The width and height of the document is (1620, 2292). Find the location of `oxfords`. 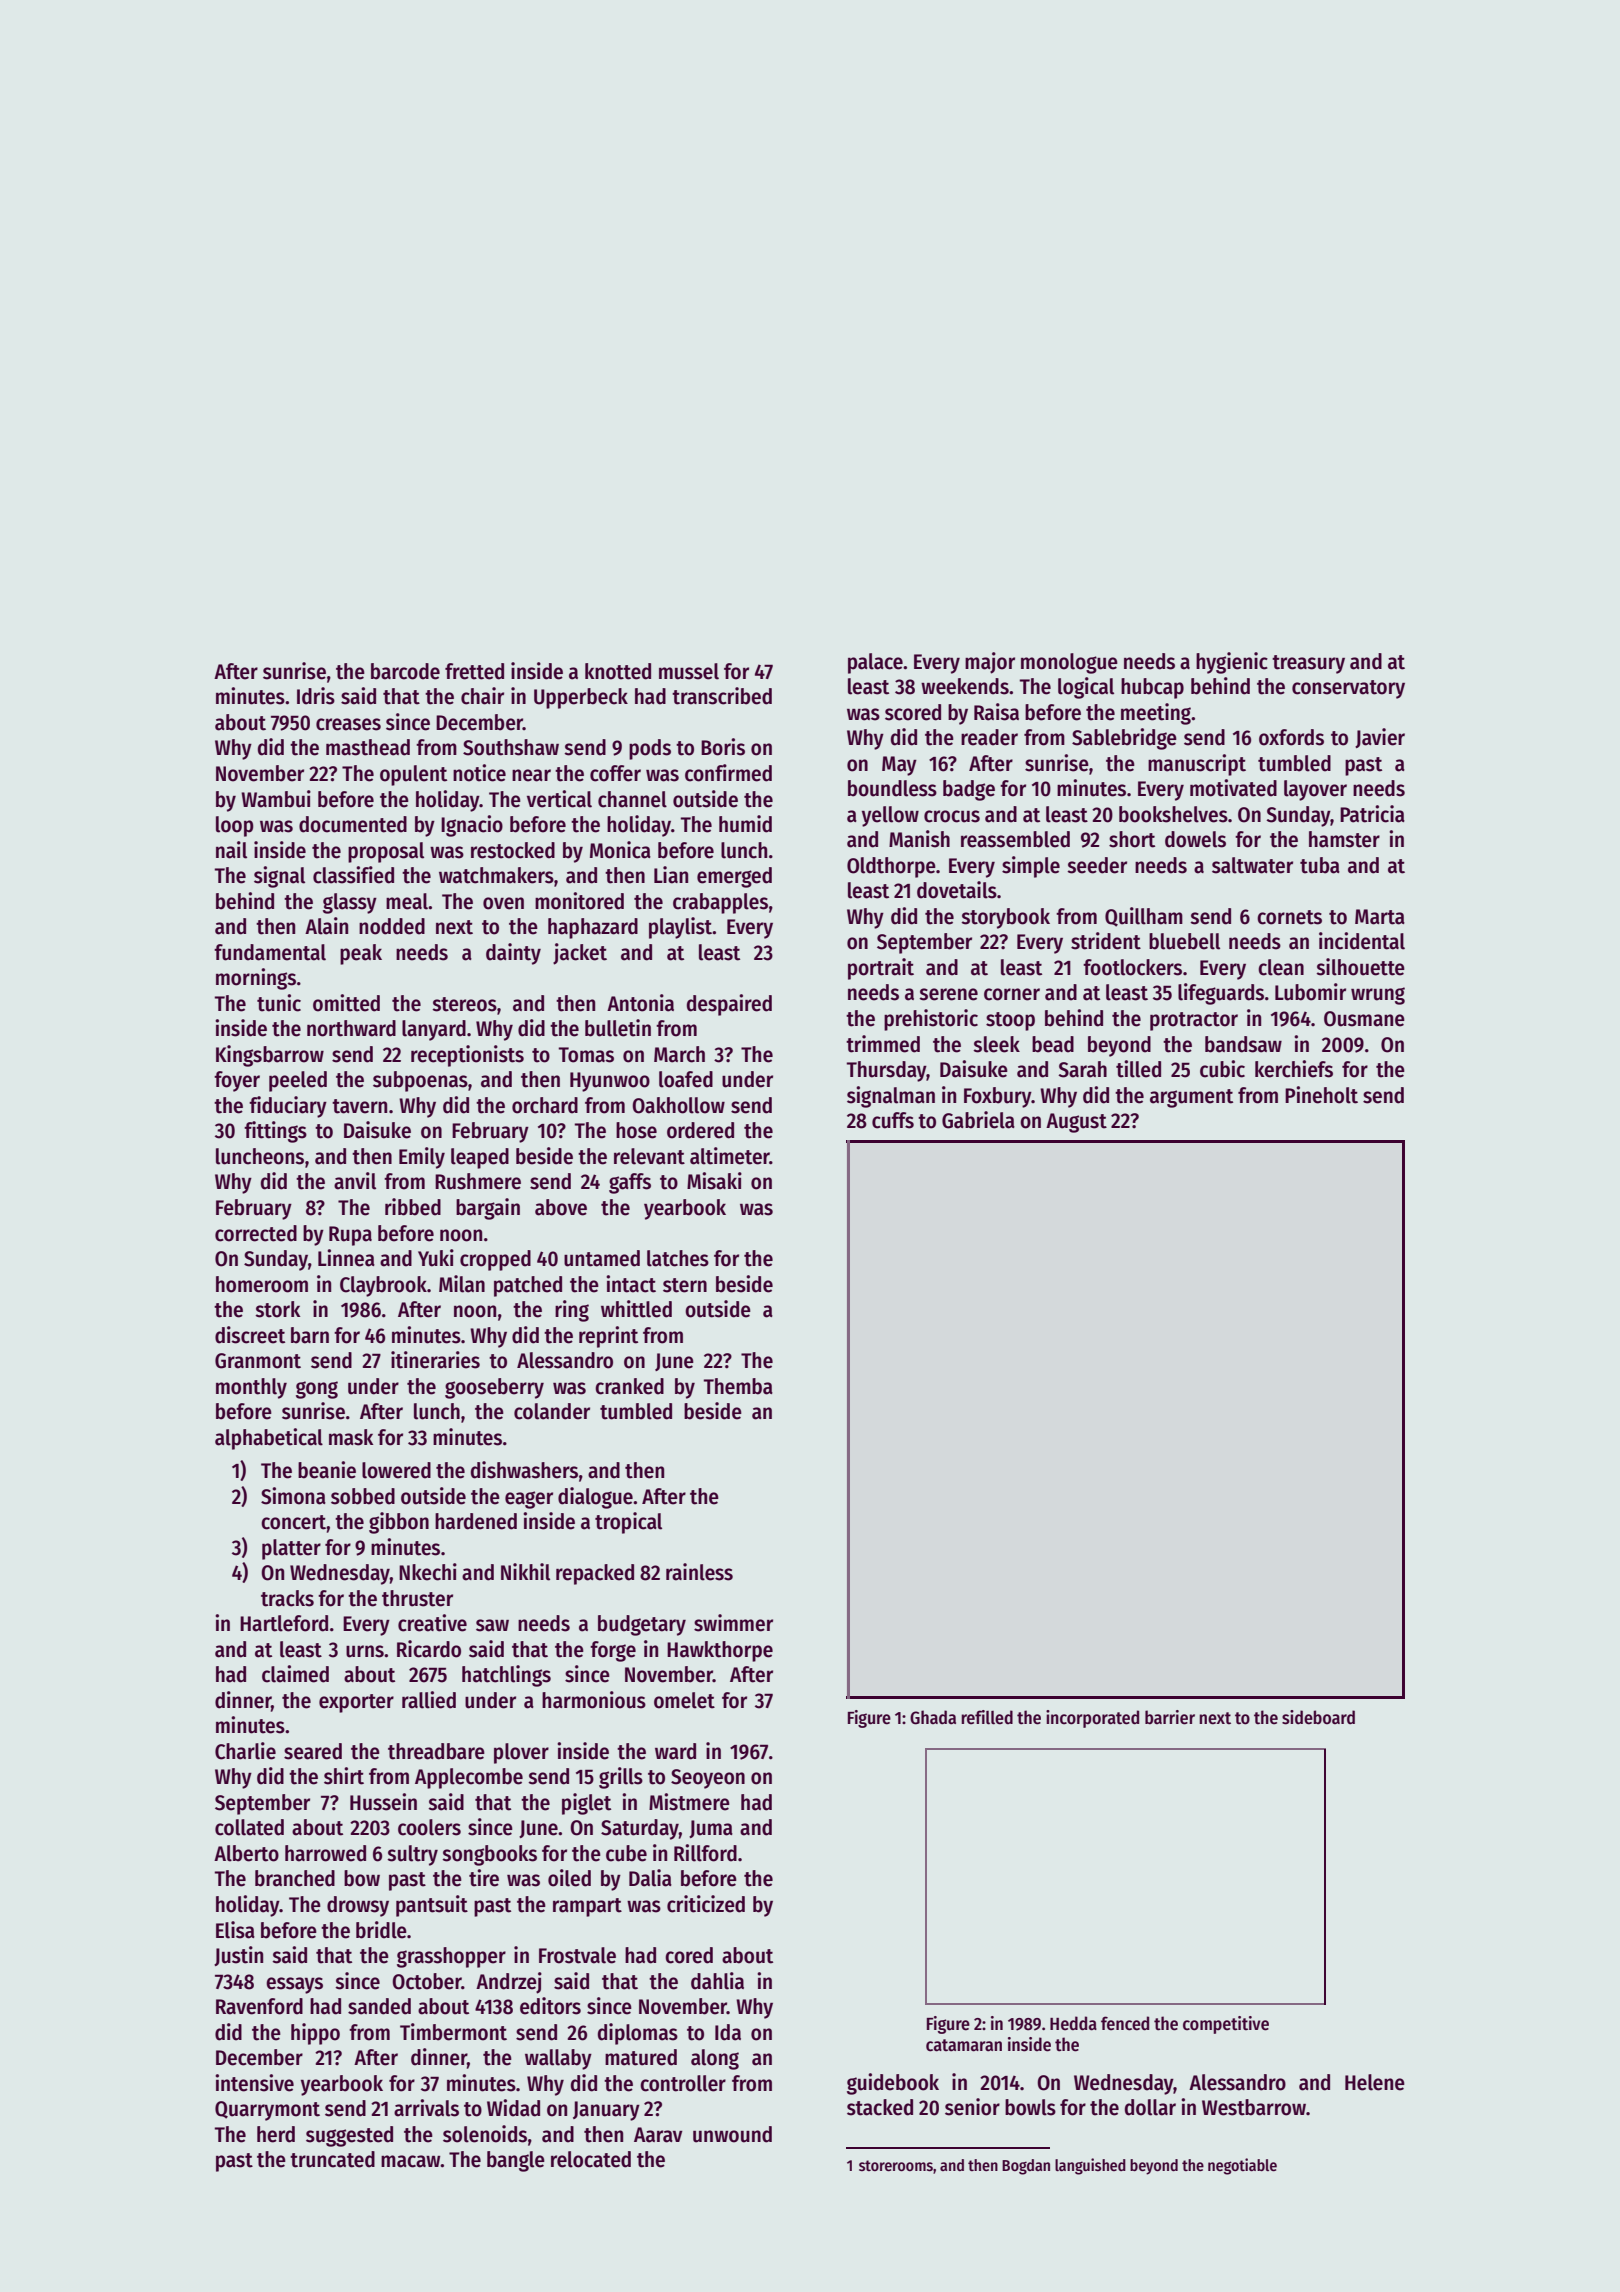

oxfords is located at coordinates (1291, 737).
